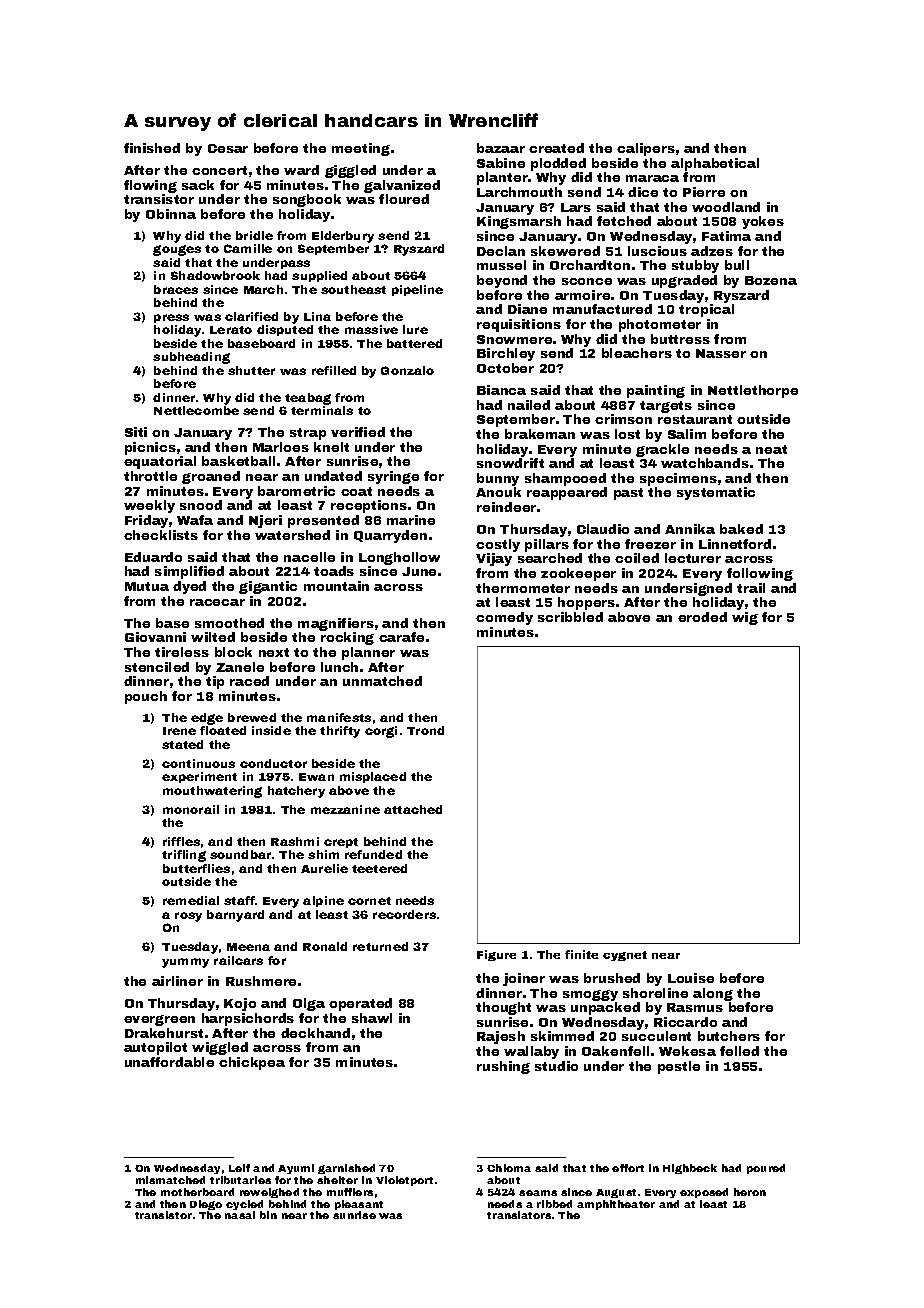 The width and height of the screenshot is (924, 1308). I want to click on experiment, so click(199, 777).
